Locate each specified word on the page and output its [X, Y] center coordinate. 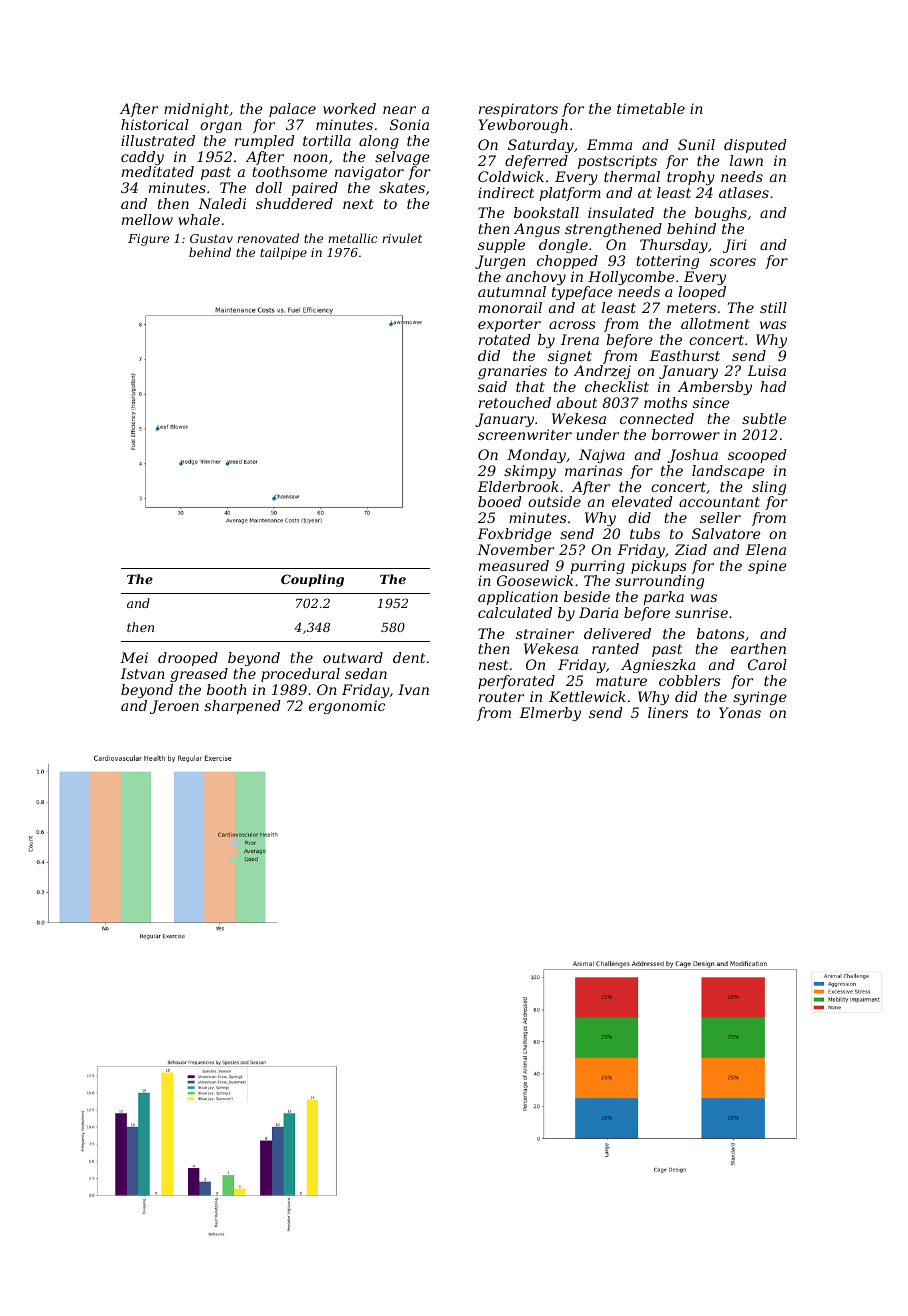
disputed [755, 146]
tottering [667, 262]
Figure [148, 240]
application [518, 598]
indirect [506, 192]
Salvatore [726, 533]
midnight [196, 110]
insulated [621, 212]
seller [720, 517]
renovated [268, 238]
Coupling [312, 580]
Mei [134, 657]
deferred [536, 162]
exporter [509, 325]
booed [499, 501]
